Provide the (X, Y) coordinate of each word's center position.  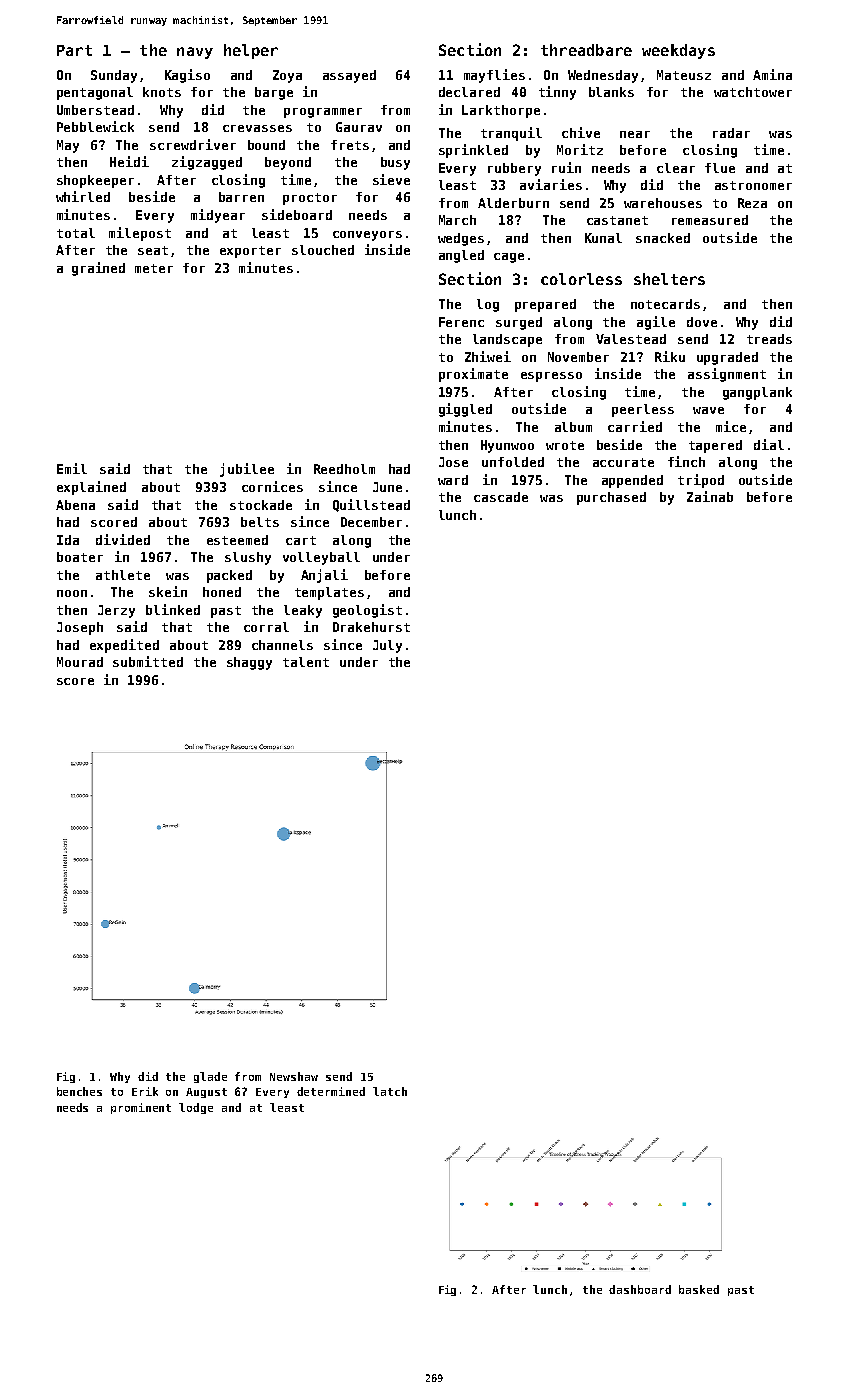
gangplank (757, 393)
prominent (141, 1108)
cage (509, 258)
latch (390, 1091)
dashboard (640, 1289)
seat (153, 250)
